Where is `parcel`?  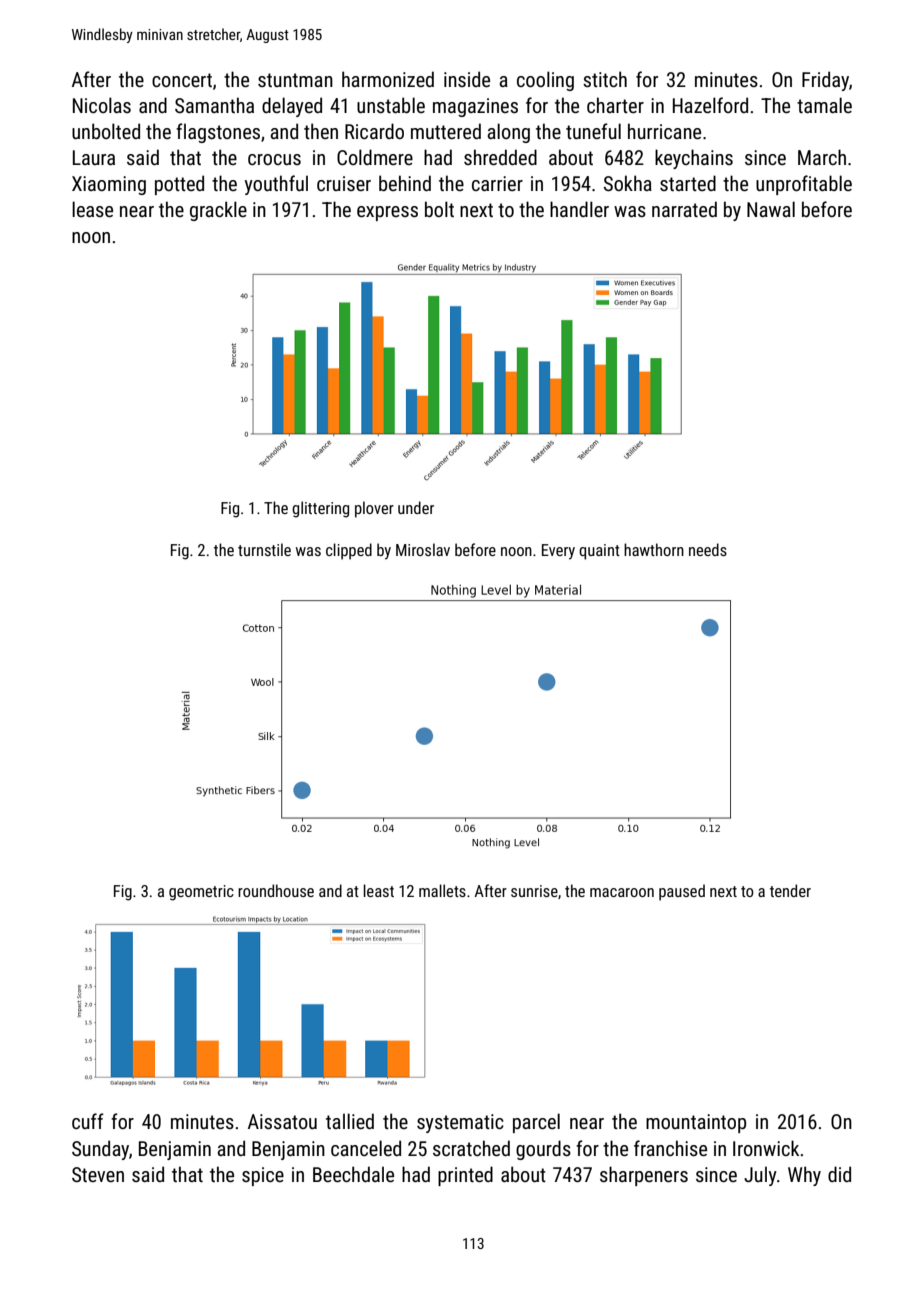 parcel is located at coordinates (536, 1123).
